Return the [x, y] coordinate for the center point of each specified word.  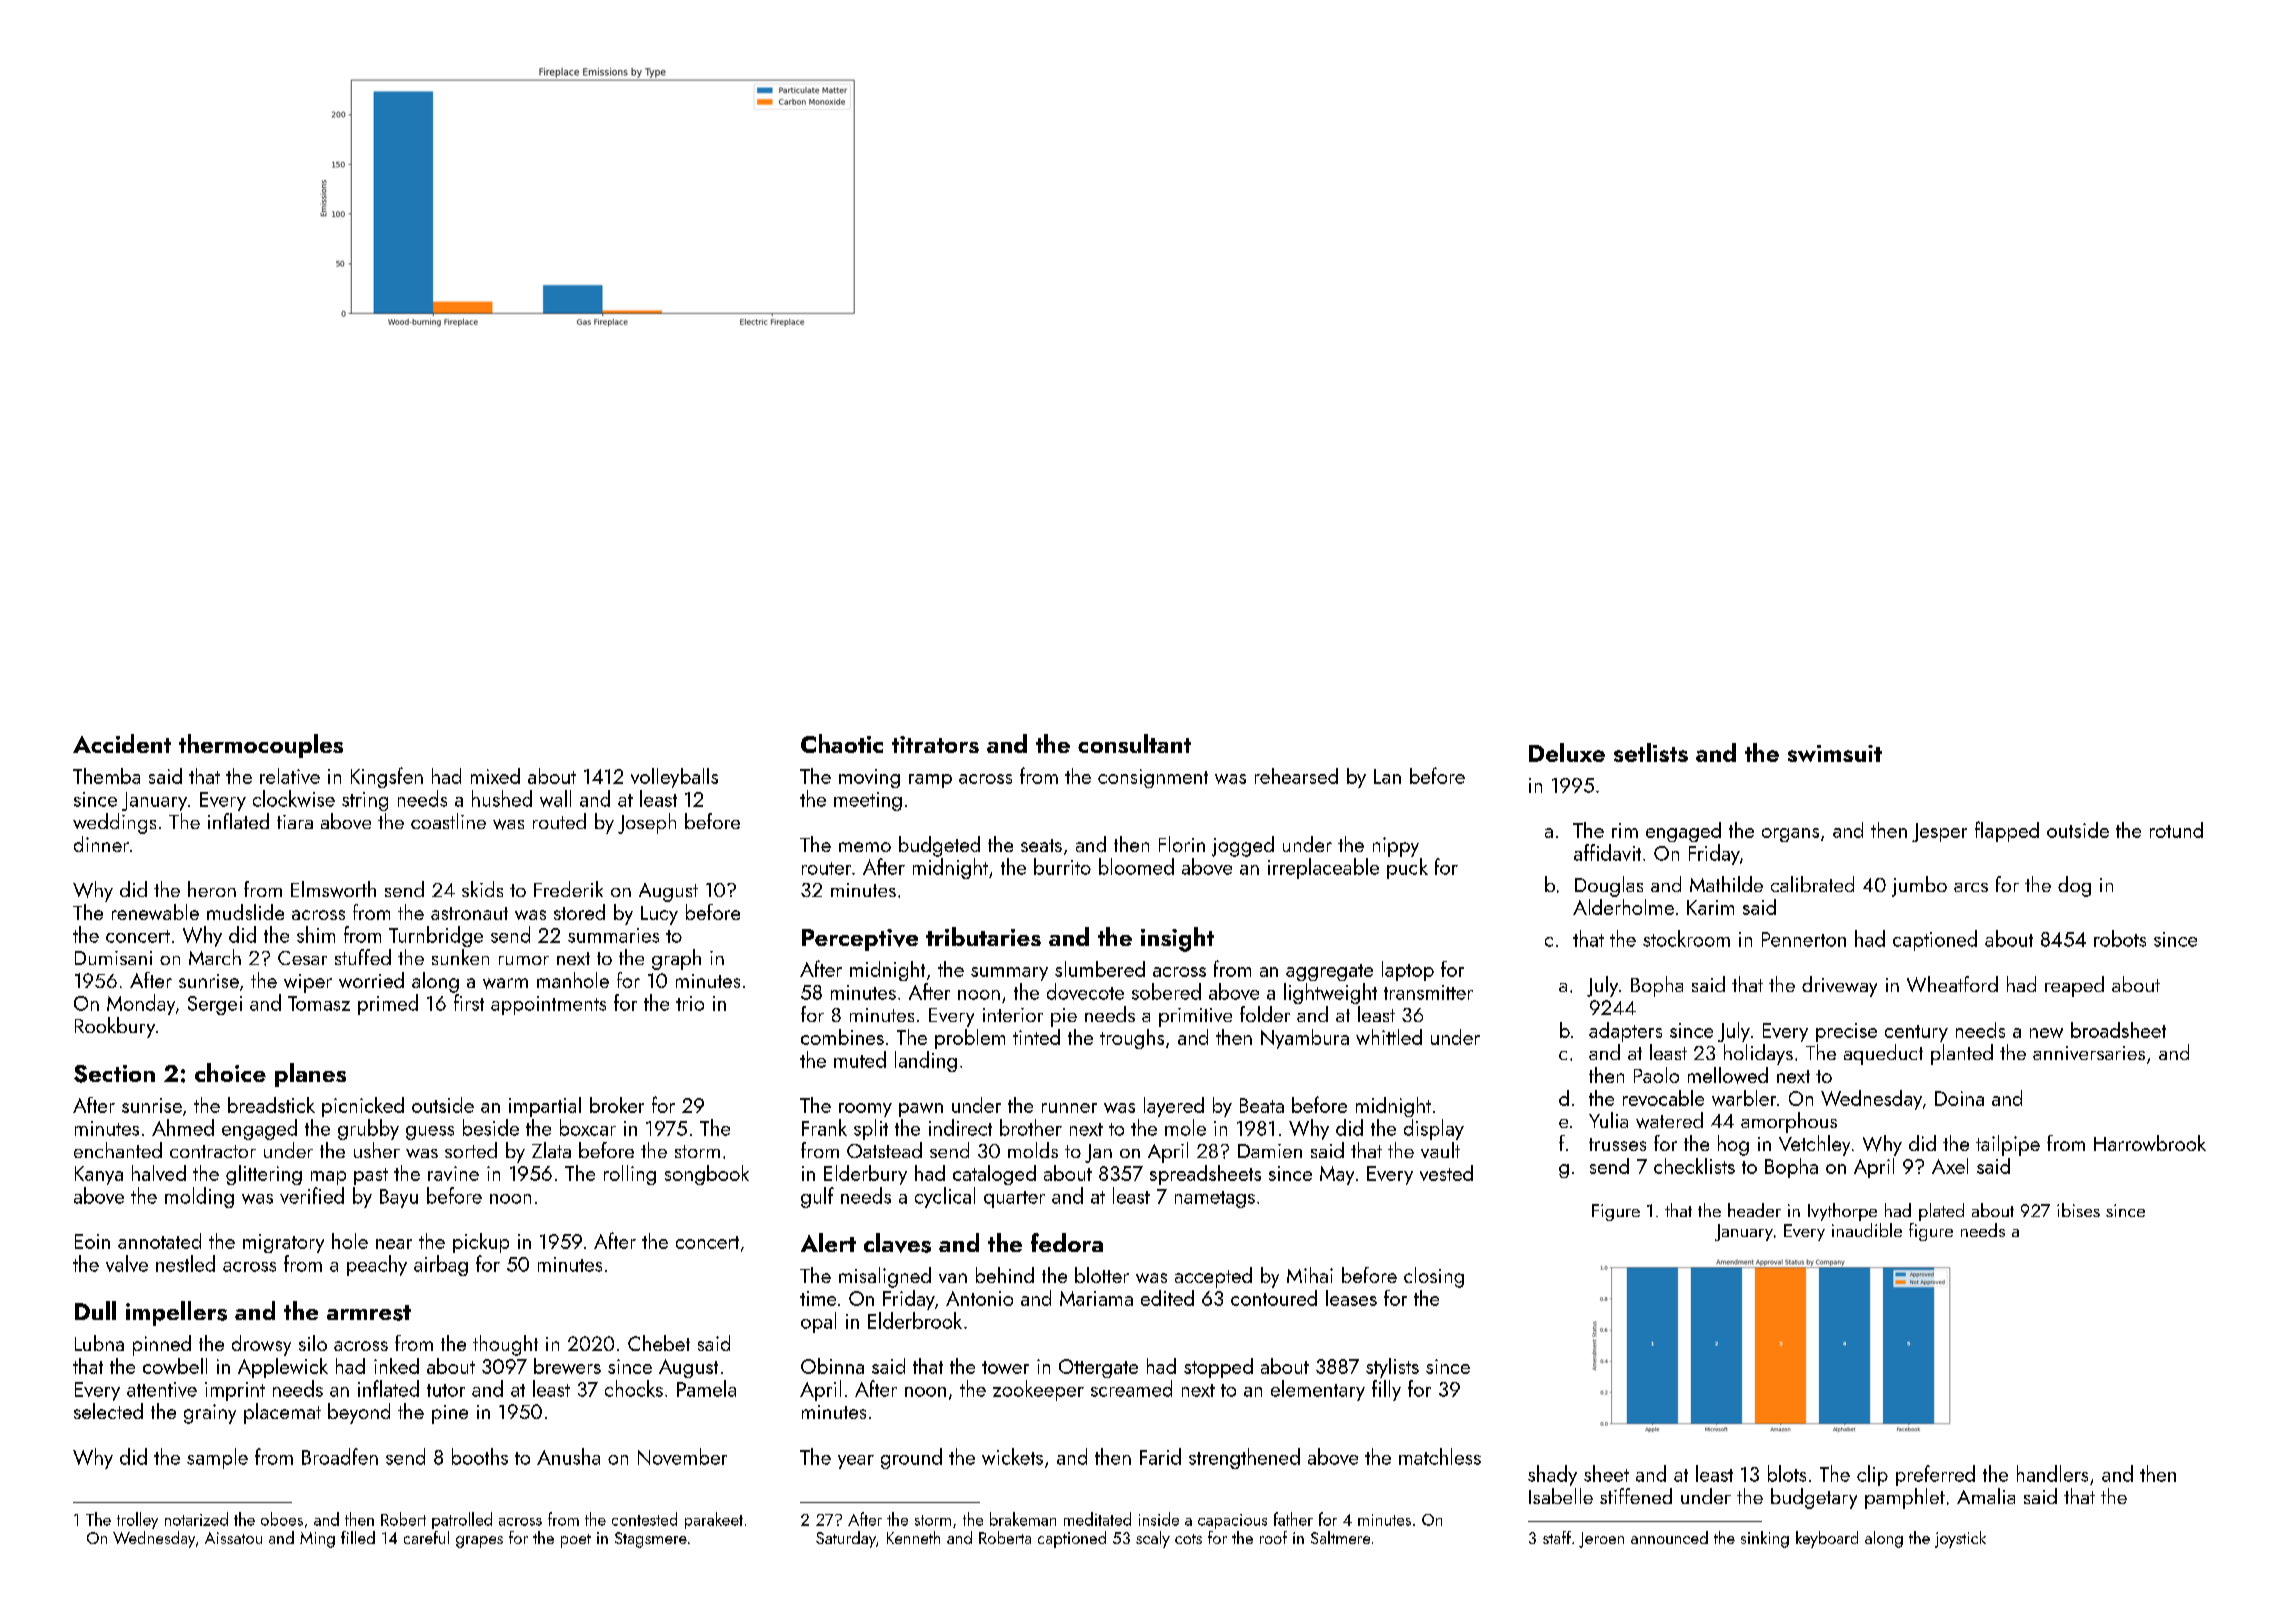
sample [217, 1458]
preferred [1935, 1475]
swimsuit [1835, 753]
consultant [1134, 743]
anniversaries [2089, 1053]
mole [1185, 1127]
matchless [1440, 1456]
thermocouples [261, 746]
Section [114, 1074]
